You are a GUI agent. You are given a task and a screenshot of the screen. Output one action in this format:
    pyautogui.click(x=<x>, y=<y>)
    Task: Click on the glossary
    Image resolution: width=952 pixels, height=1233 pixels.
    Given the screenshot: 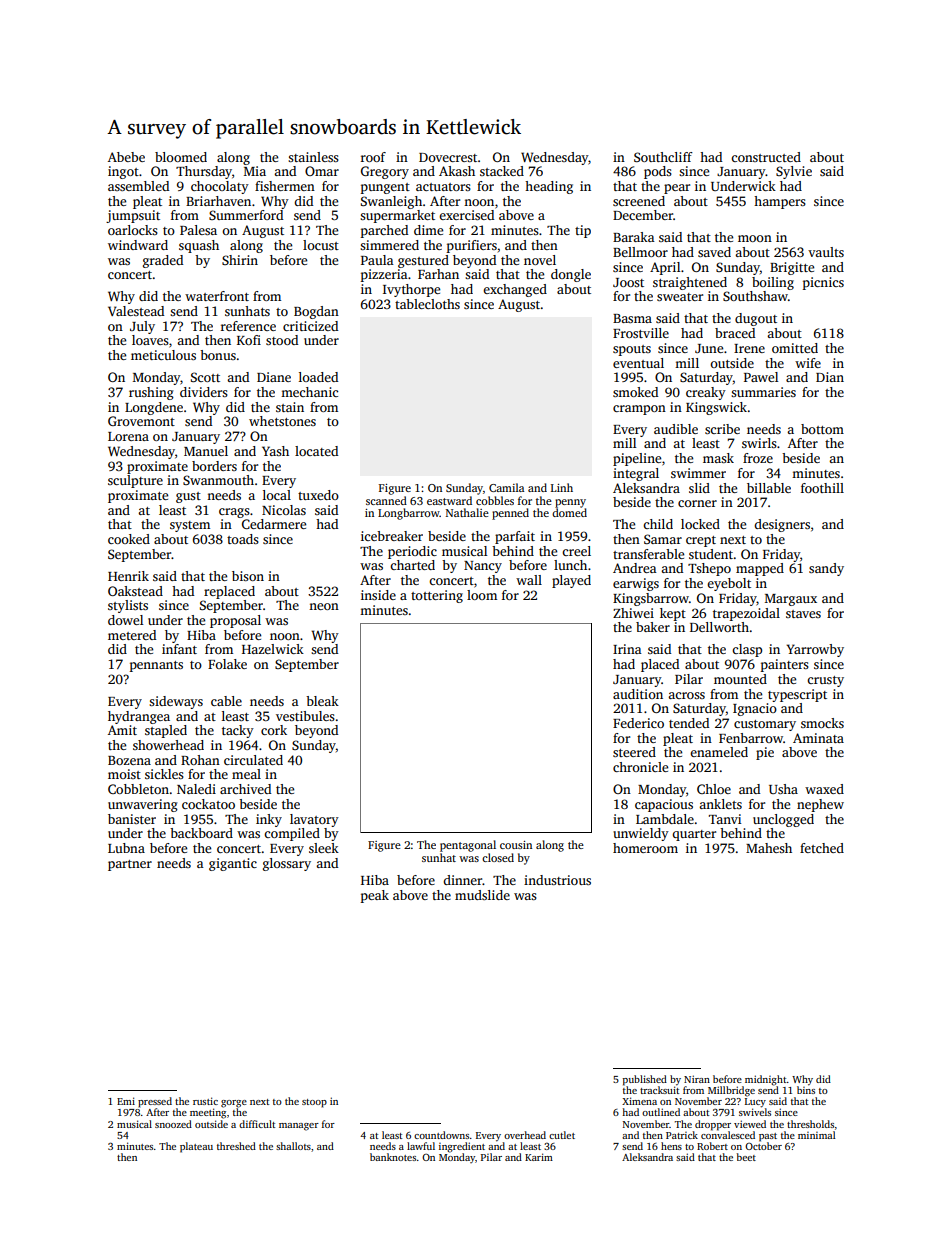 What is the action you would take?
    pyautogui.click(x=287, y=864)
